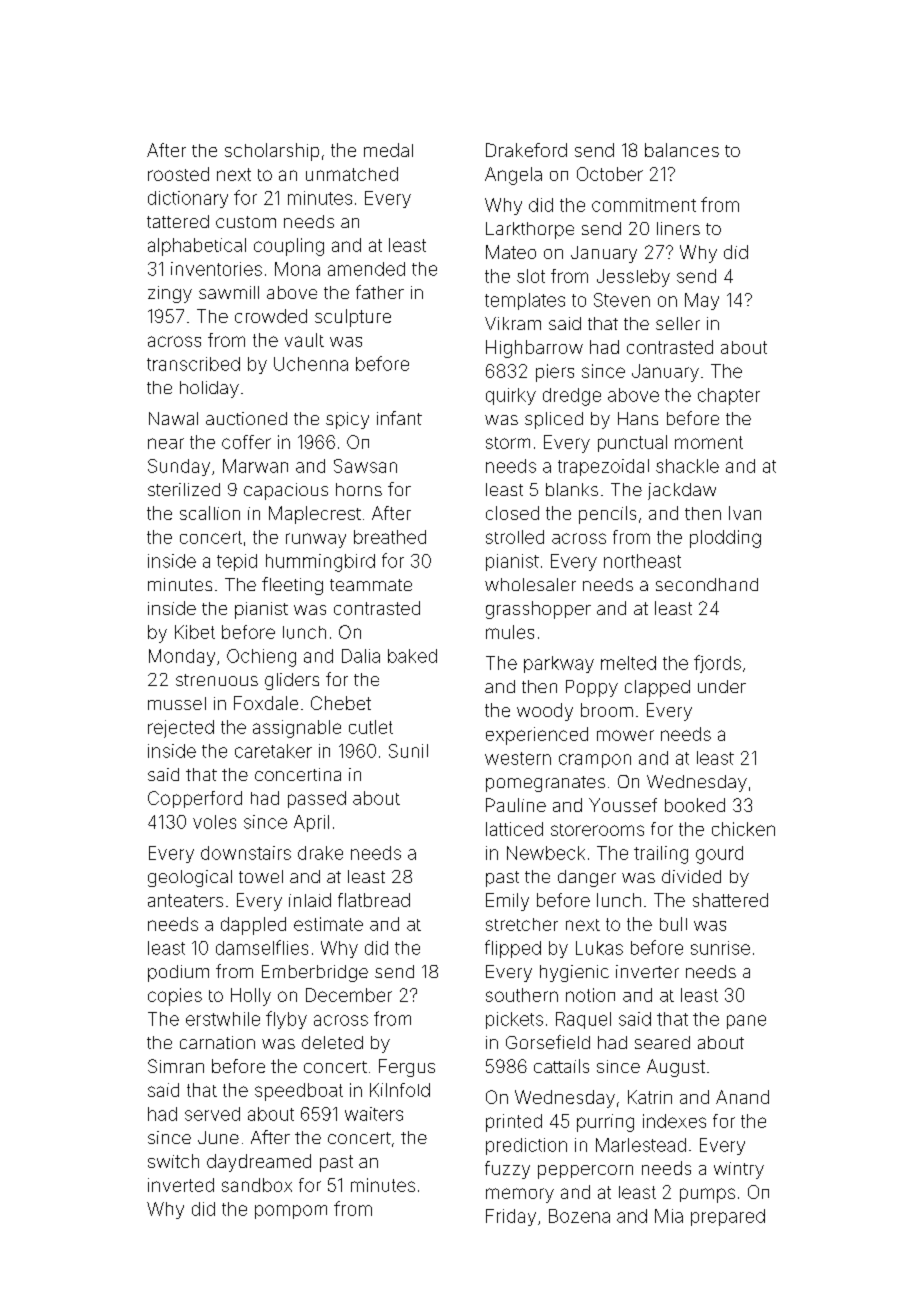 The height and width of the screenshot is (1314, 924). I want to click on Sawsan, so click(365, 466).
